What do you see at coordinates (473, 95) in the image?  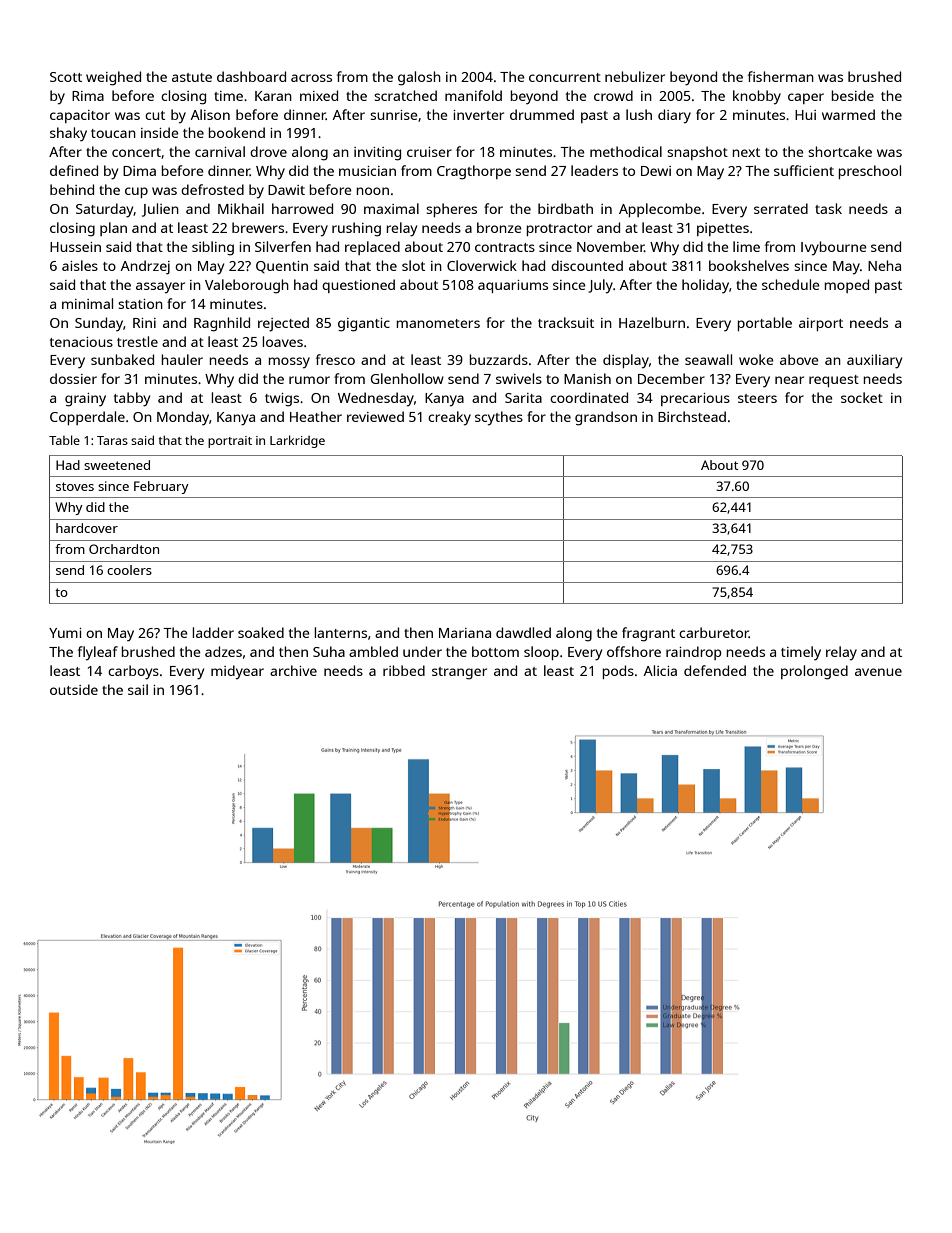 I see `manifold` at bounding box center [473, 95].
